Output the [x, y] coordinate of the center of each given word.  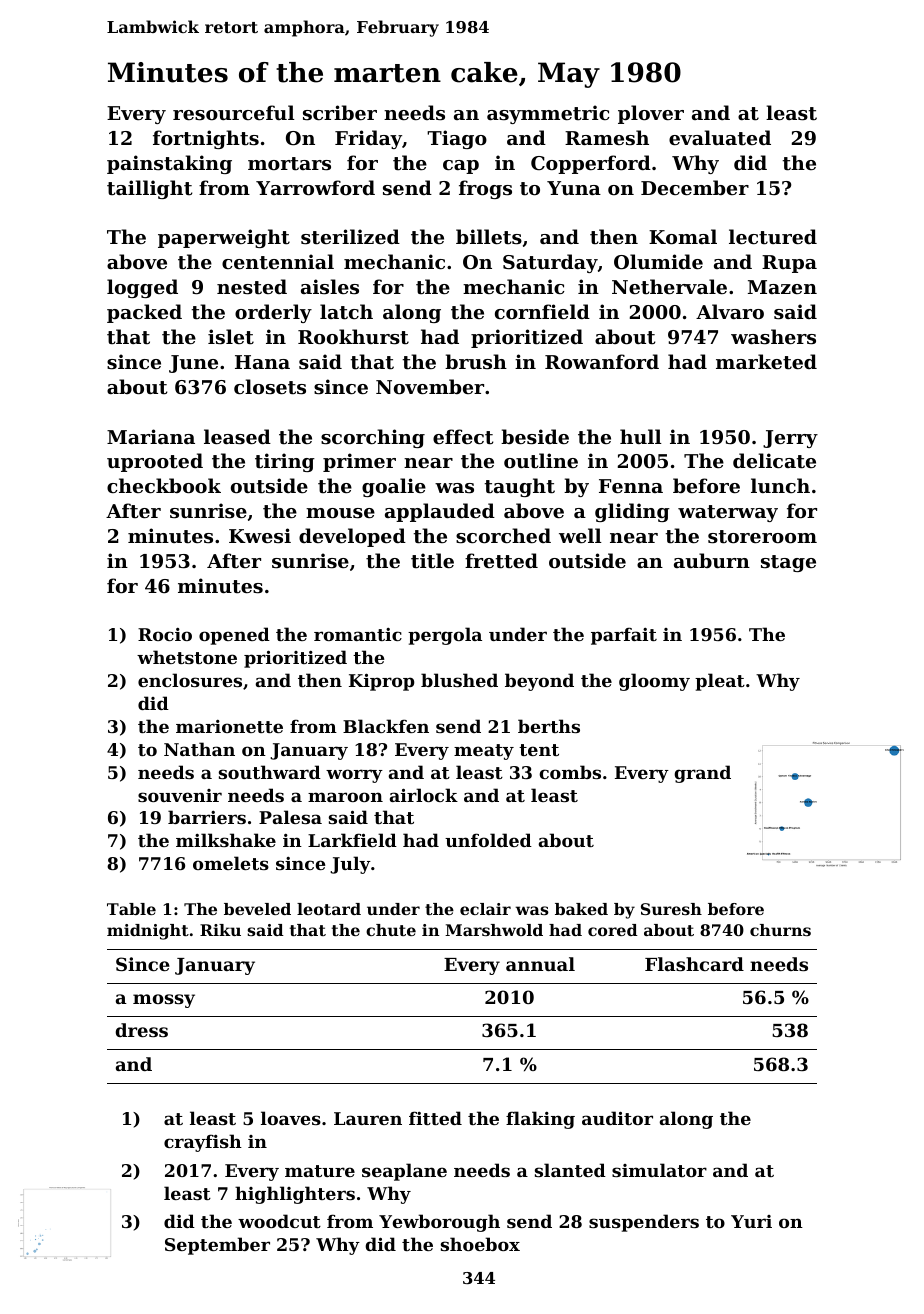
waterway [728, 513]
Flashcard [694, 964]
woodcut [279, 1221]
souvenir [180, 795]
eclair [485, 909]
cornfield [542, 311]
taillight [149, 189]
